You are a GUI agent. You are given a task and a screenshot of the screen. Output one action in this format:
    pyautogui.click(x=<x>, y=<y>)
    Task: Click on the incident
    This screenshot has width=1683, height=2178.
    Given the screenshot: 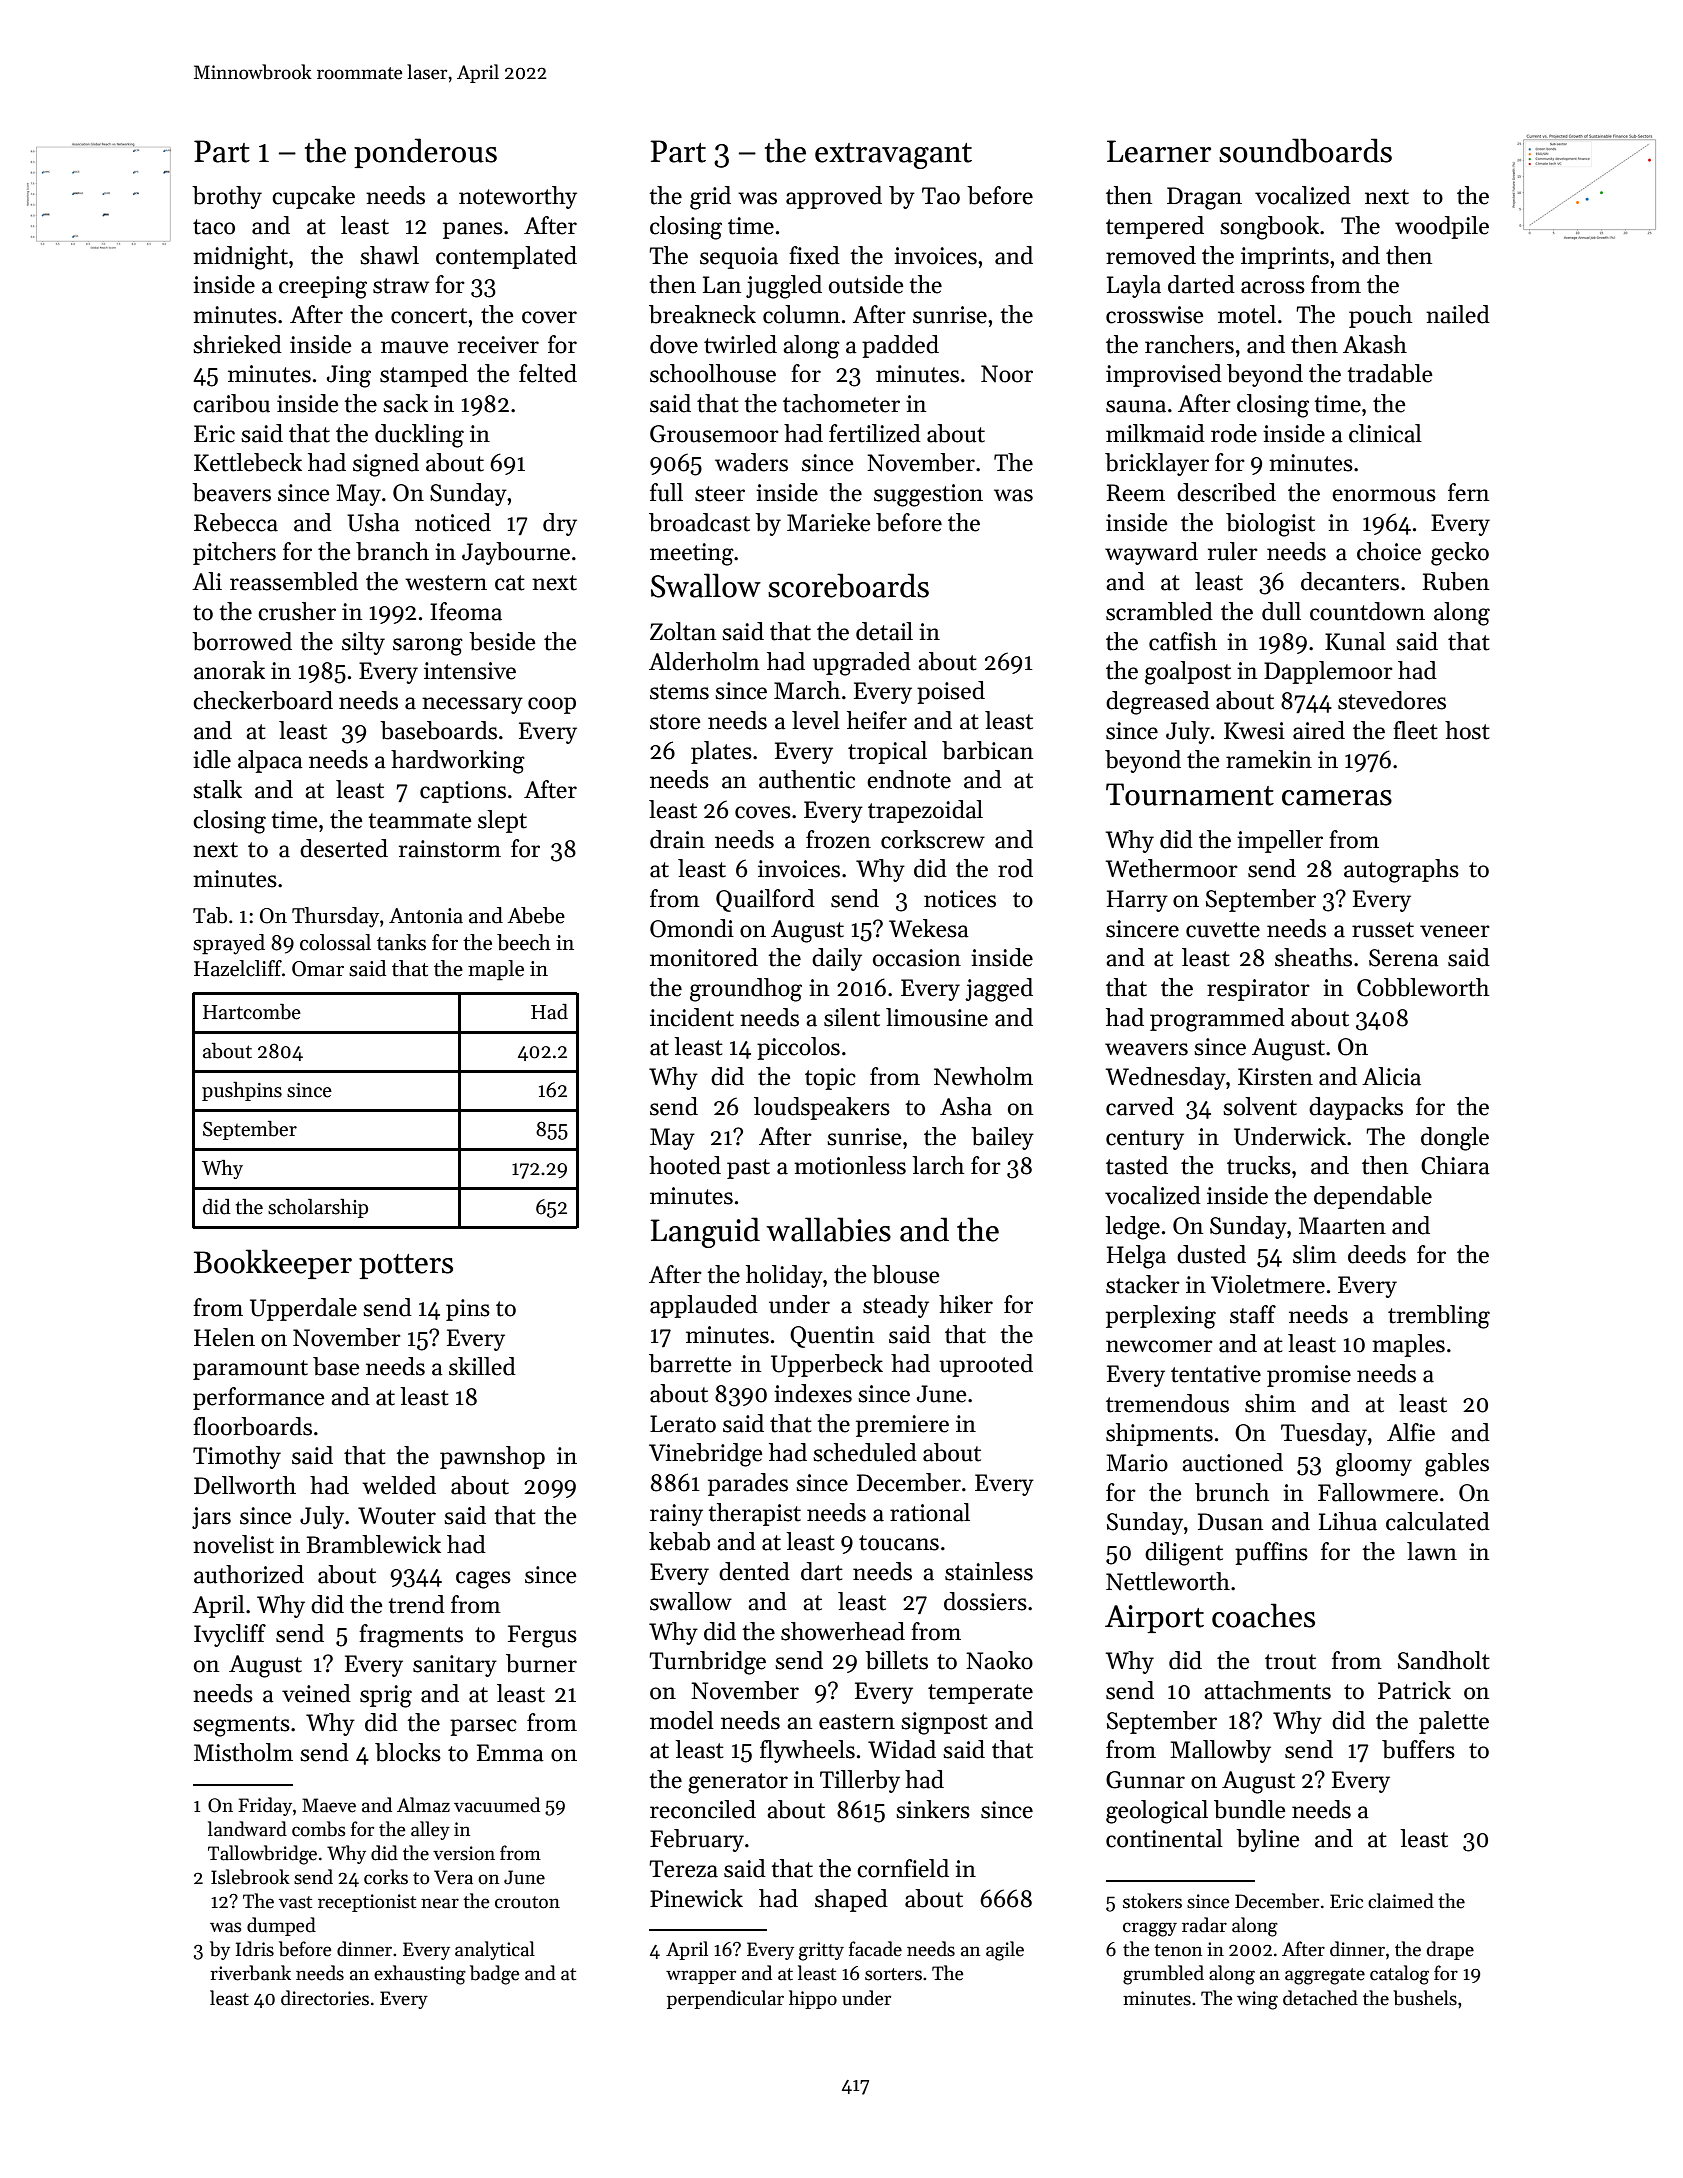 What is the action you would take?
    pyautogui.click(x=692, y=1017)
